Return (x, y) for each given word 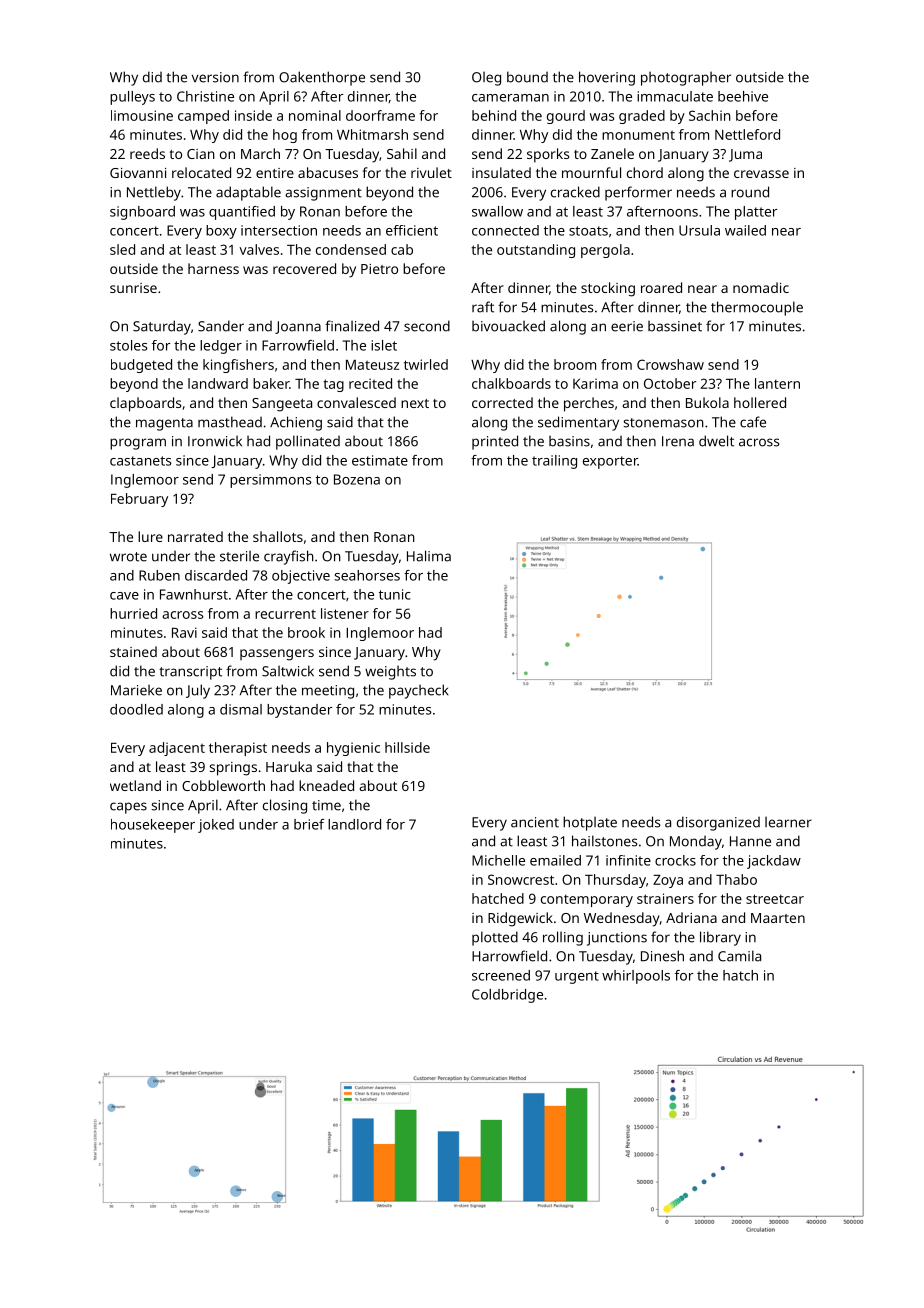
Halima (429, 556)
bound (527, 77)
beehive (743, 96)
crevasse (761, 174)
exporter (610, 462)
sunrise (133, 288)
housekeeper (153, 826)
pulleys (132, 98)
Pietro (379, 269)
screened (501, 975)
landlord (354, 824)
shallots (278, 536)
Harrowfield (509, 956)
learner (788, 822)
